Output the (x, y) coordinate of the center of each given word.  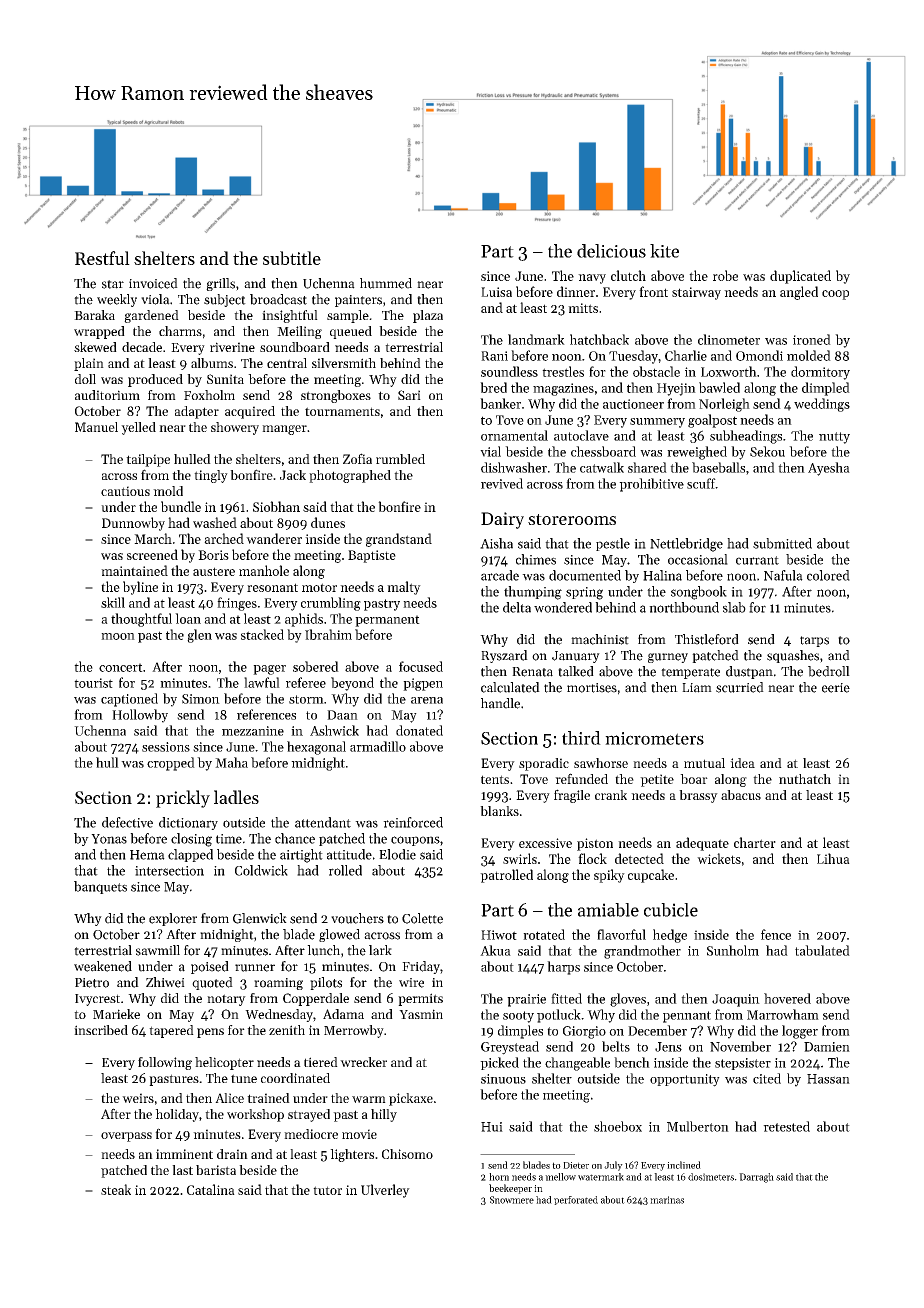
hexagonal (316, 748)
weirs (138, 1098)
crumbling (331, 604)
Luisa (496, 292)
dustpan (749, 672)
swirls (520, 858)
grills (220, 284)
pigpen (423, 684)
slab (734, 607)
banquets (100, 887)
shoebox (618, 1126)
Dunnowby (133, 524)
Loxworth (729, 371)
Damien (827, 1047)
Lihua (833, 858)
